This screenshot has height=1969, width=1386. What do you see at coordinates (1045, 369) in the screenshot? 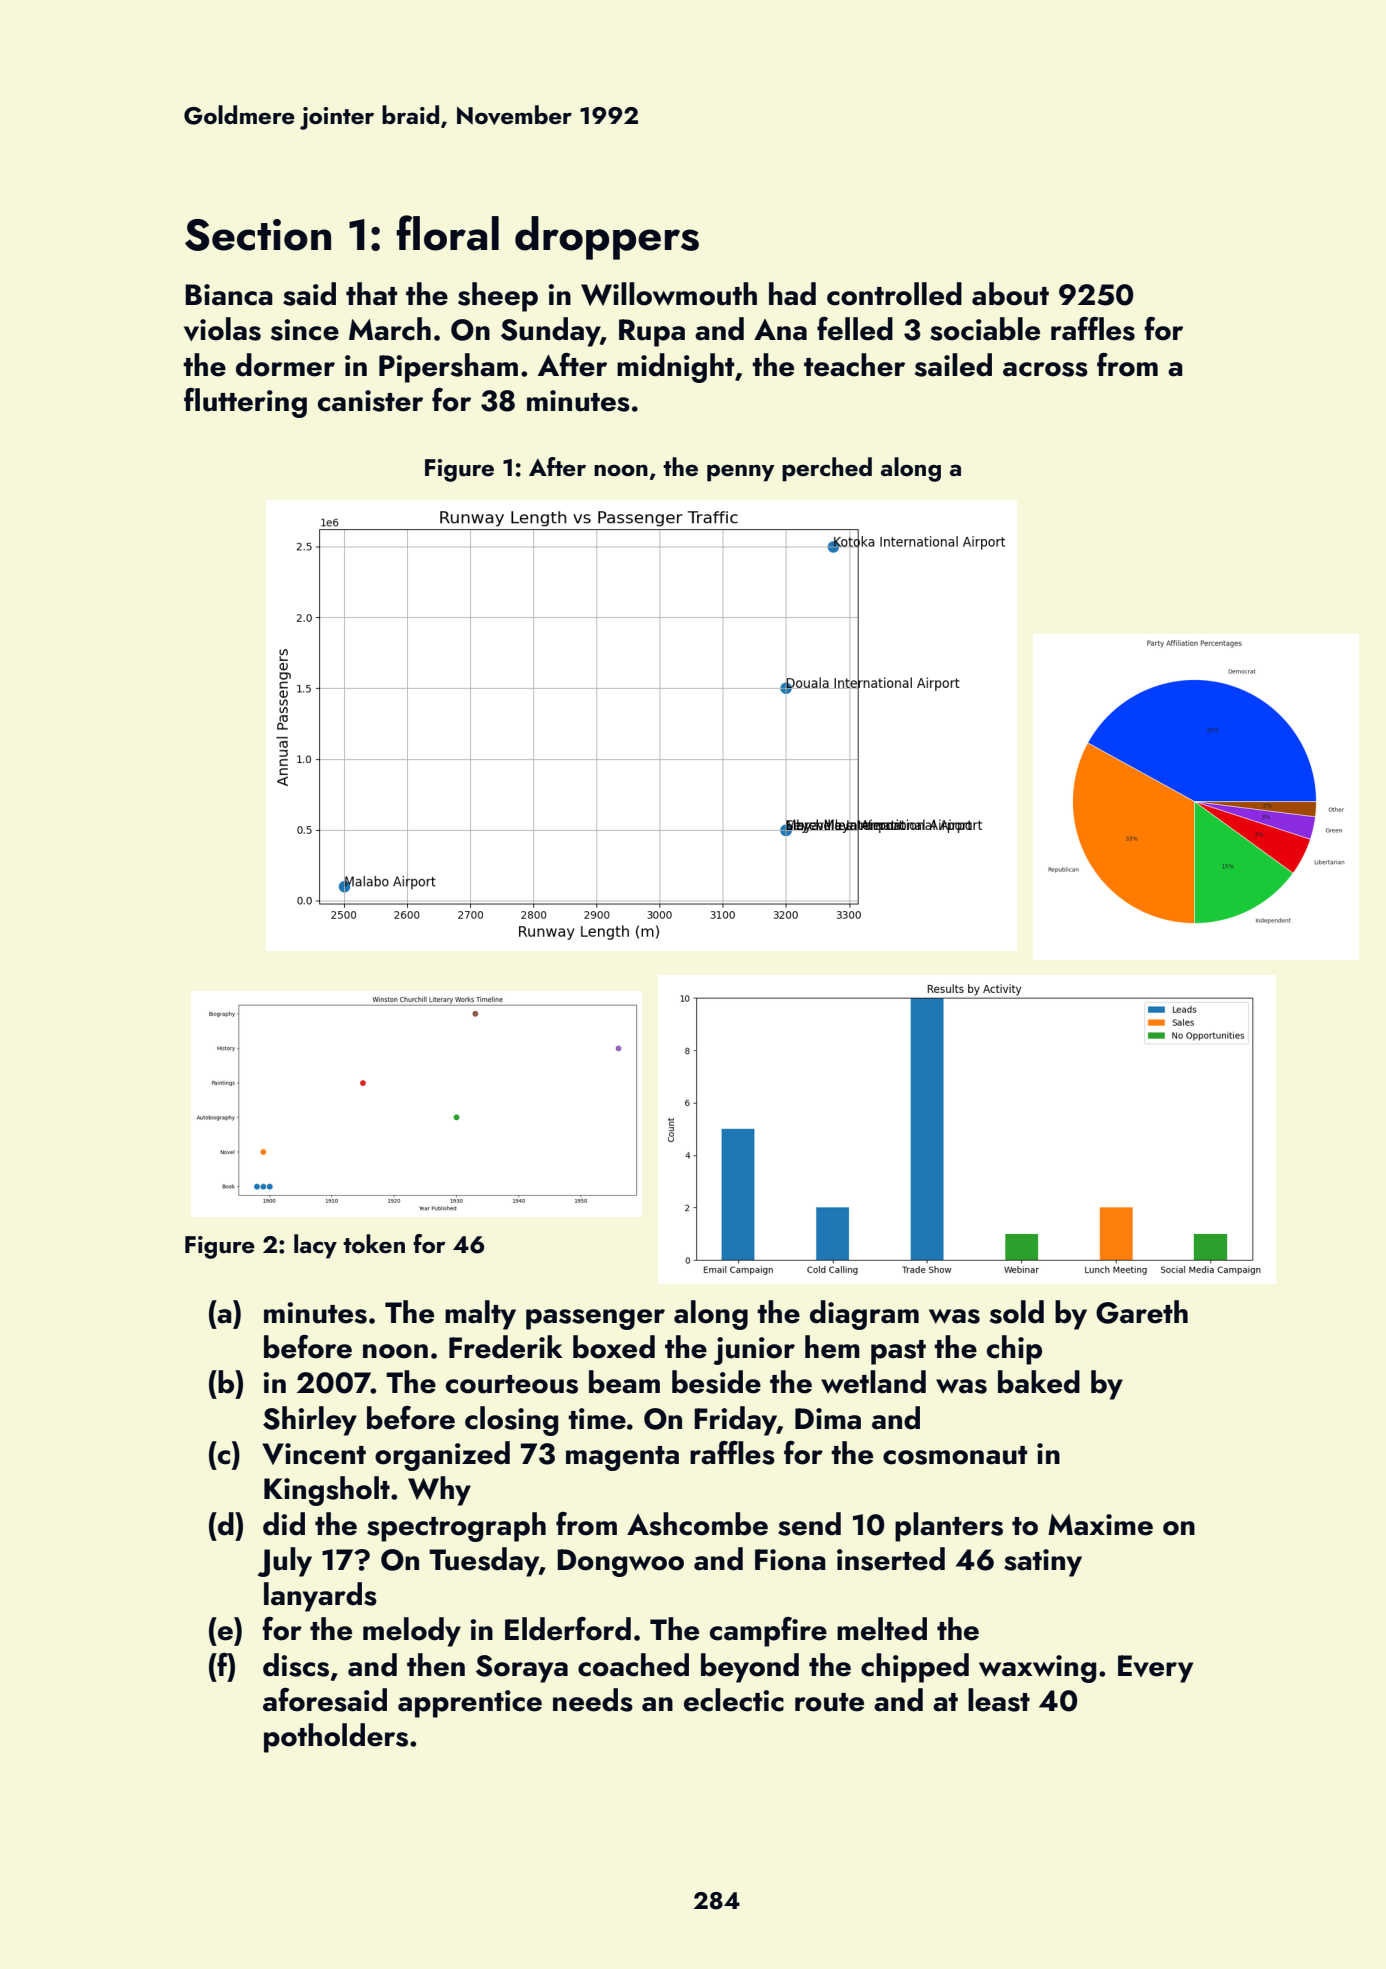
I see `across` at bounding box center [1045, 369].
